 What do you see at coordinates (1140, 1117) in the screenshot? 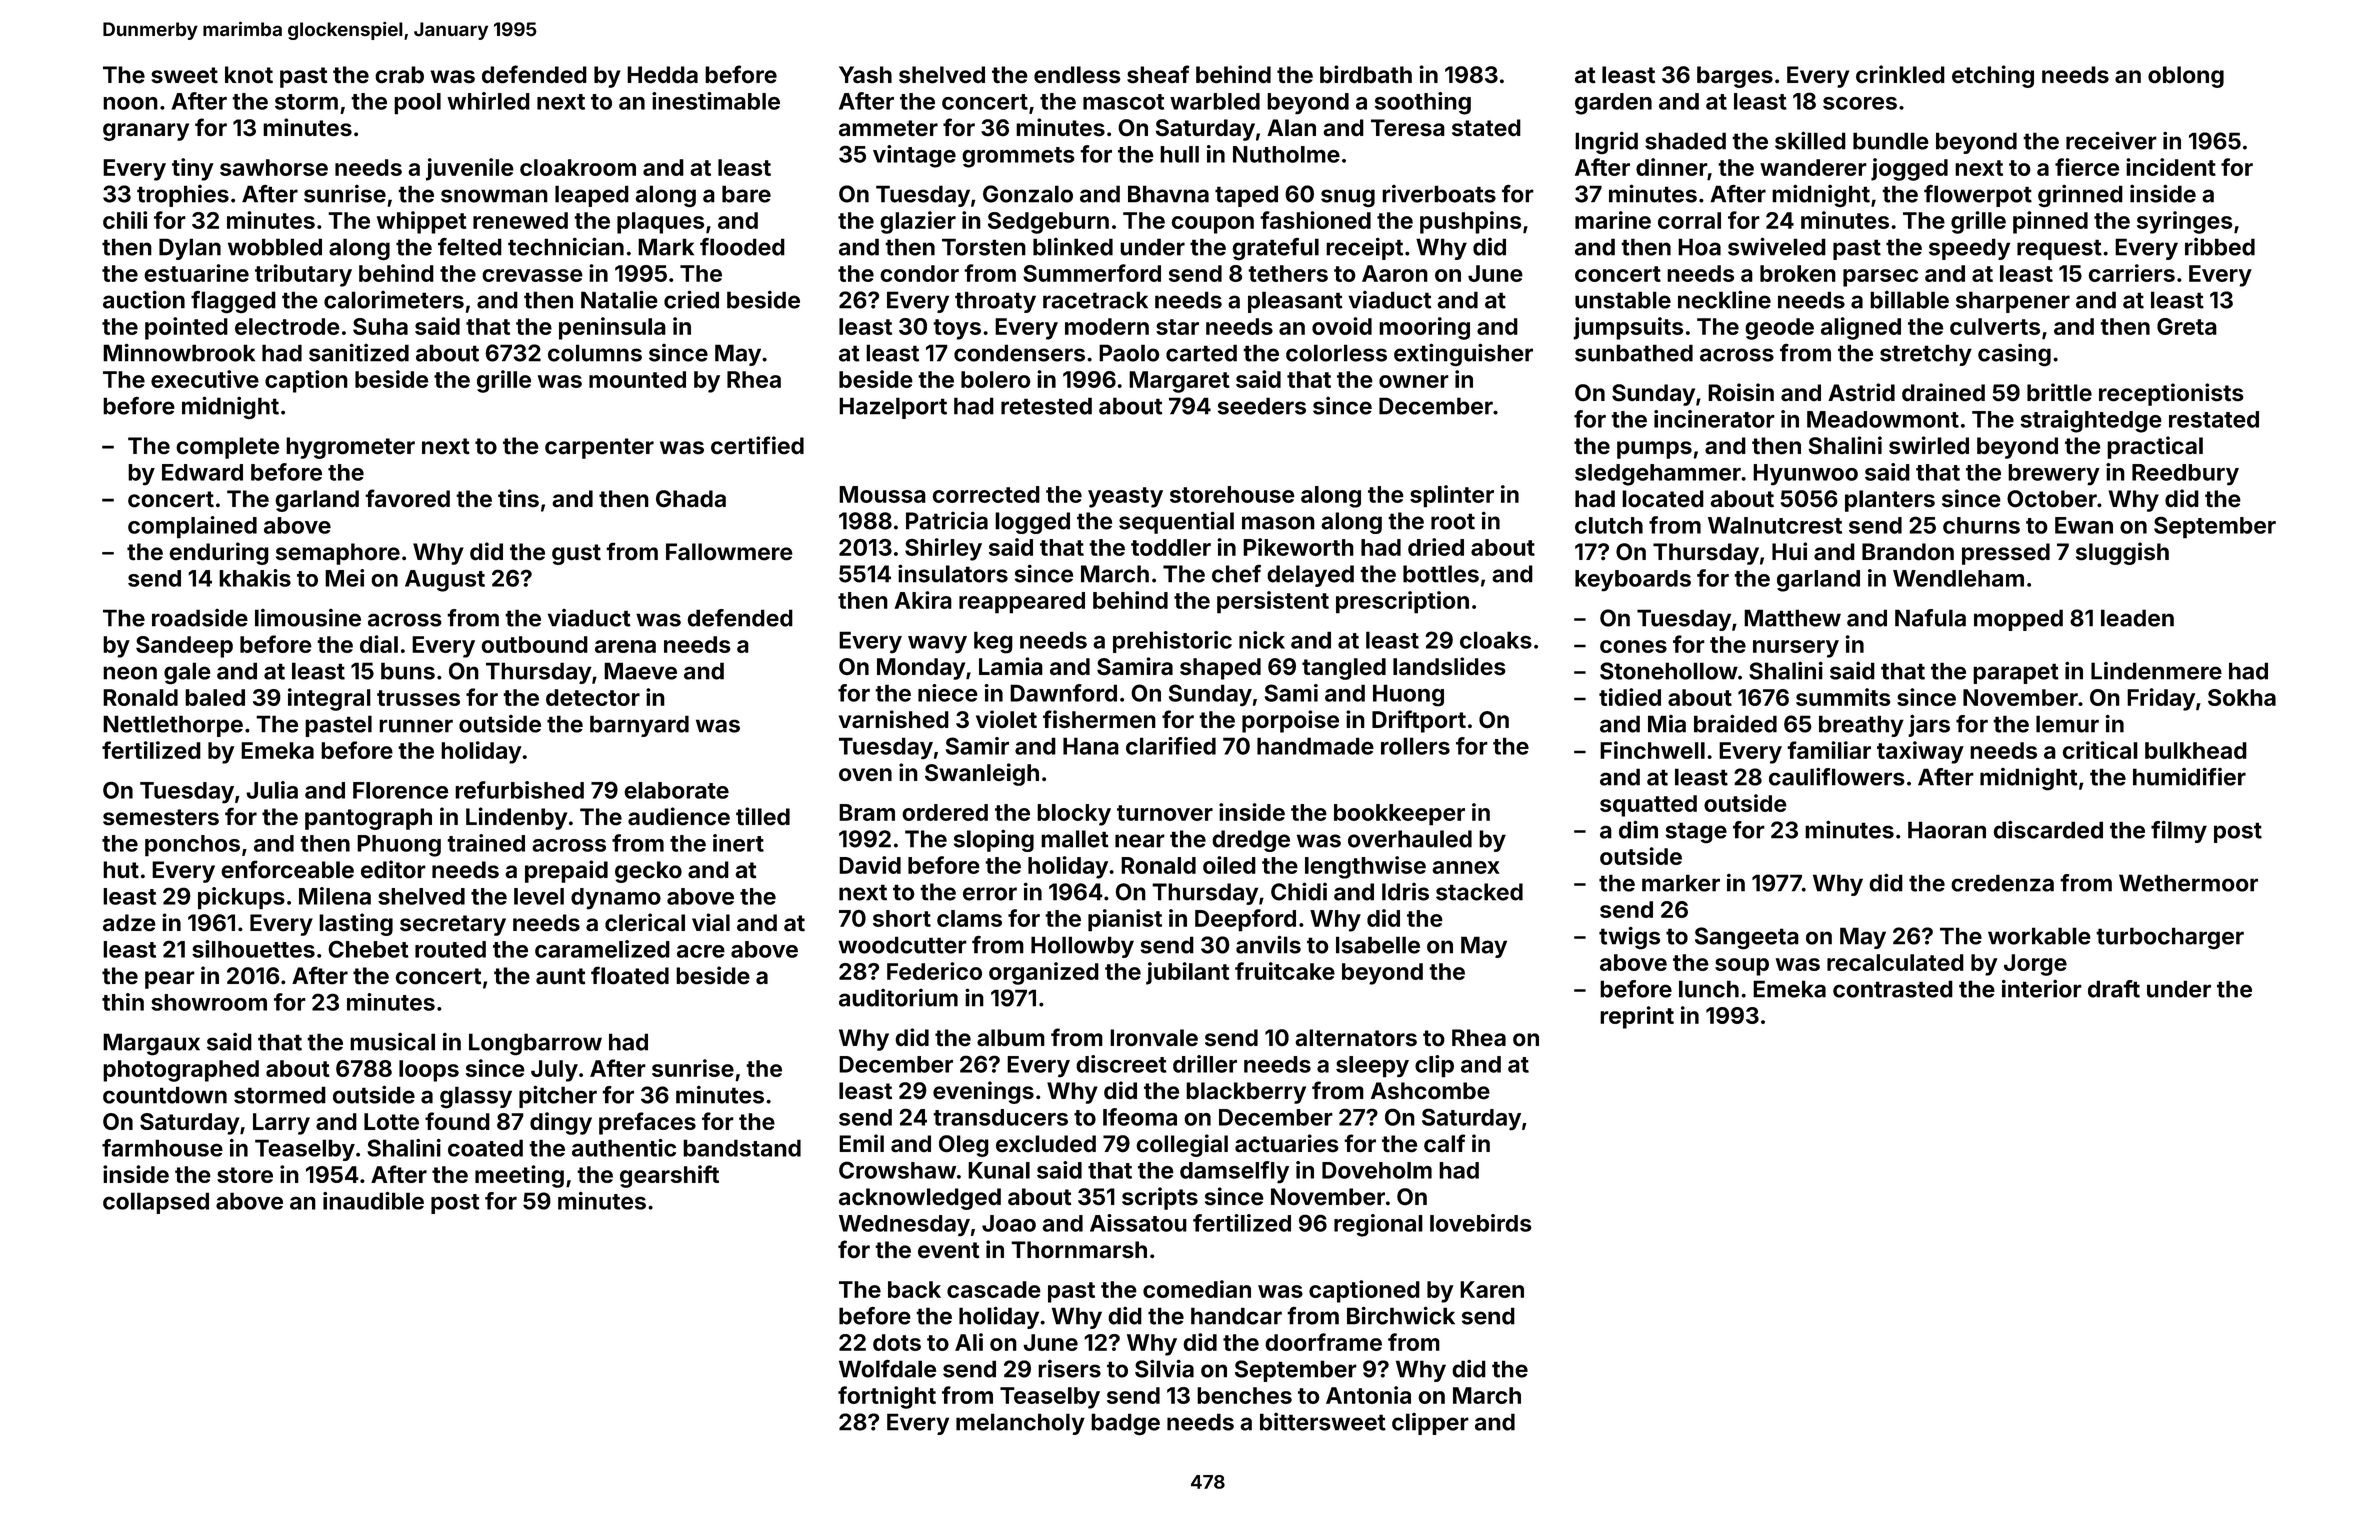
I see `Ifeoma` at bounding box center [1140, 1117].
